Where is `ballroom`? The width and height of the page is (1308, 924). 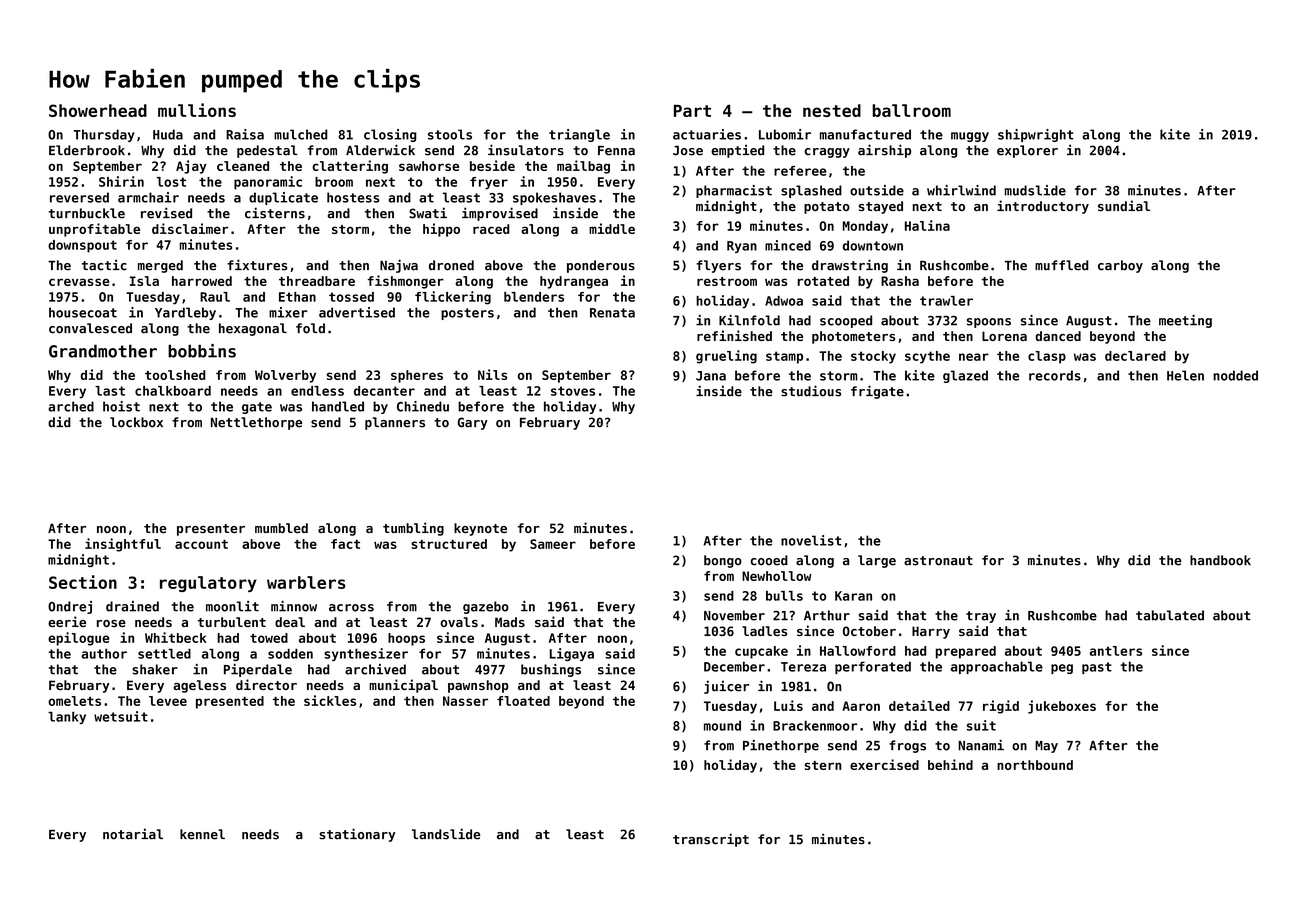
ballroom is located at coordinates (911, 110).
